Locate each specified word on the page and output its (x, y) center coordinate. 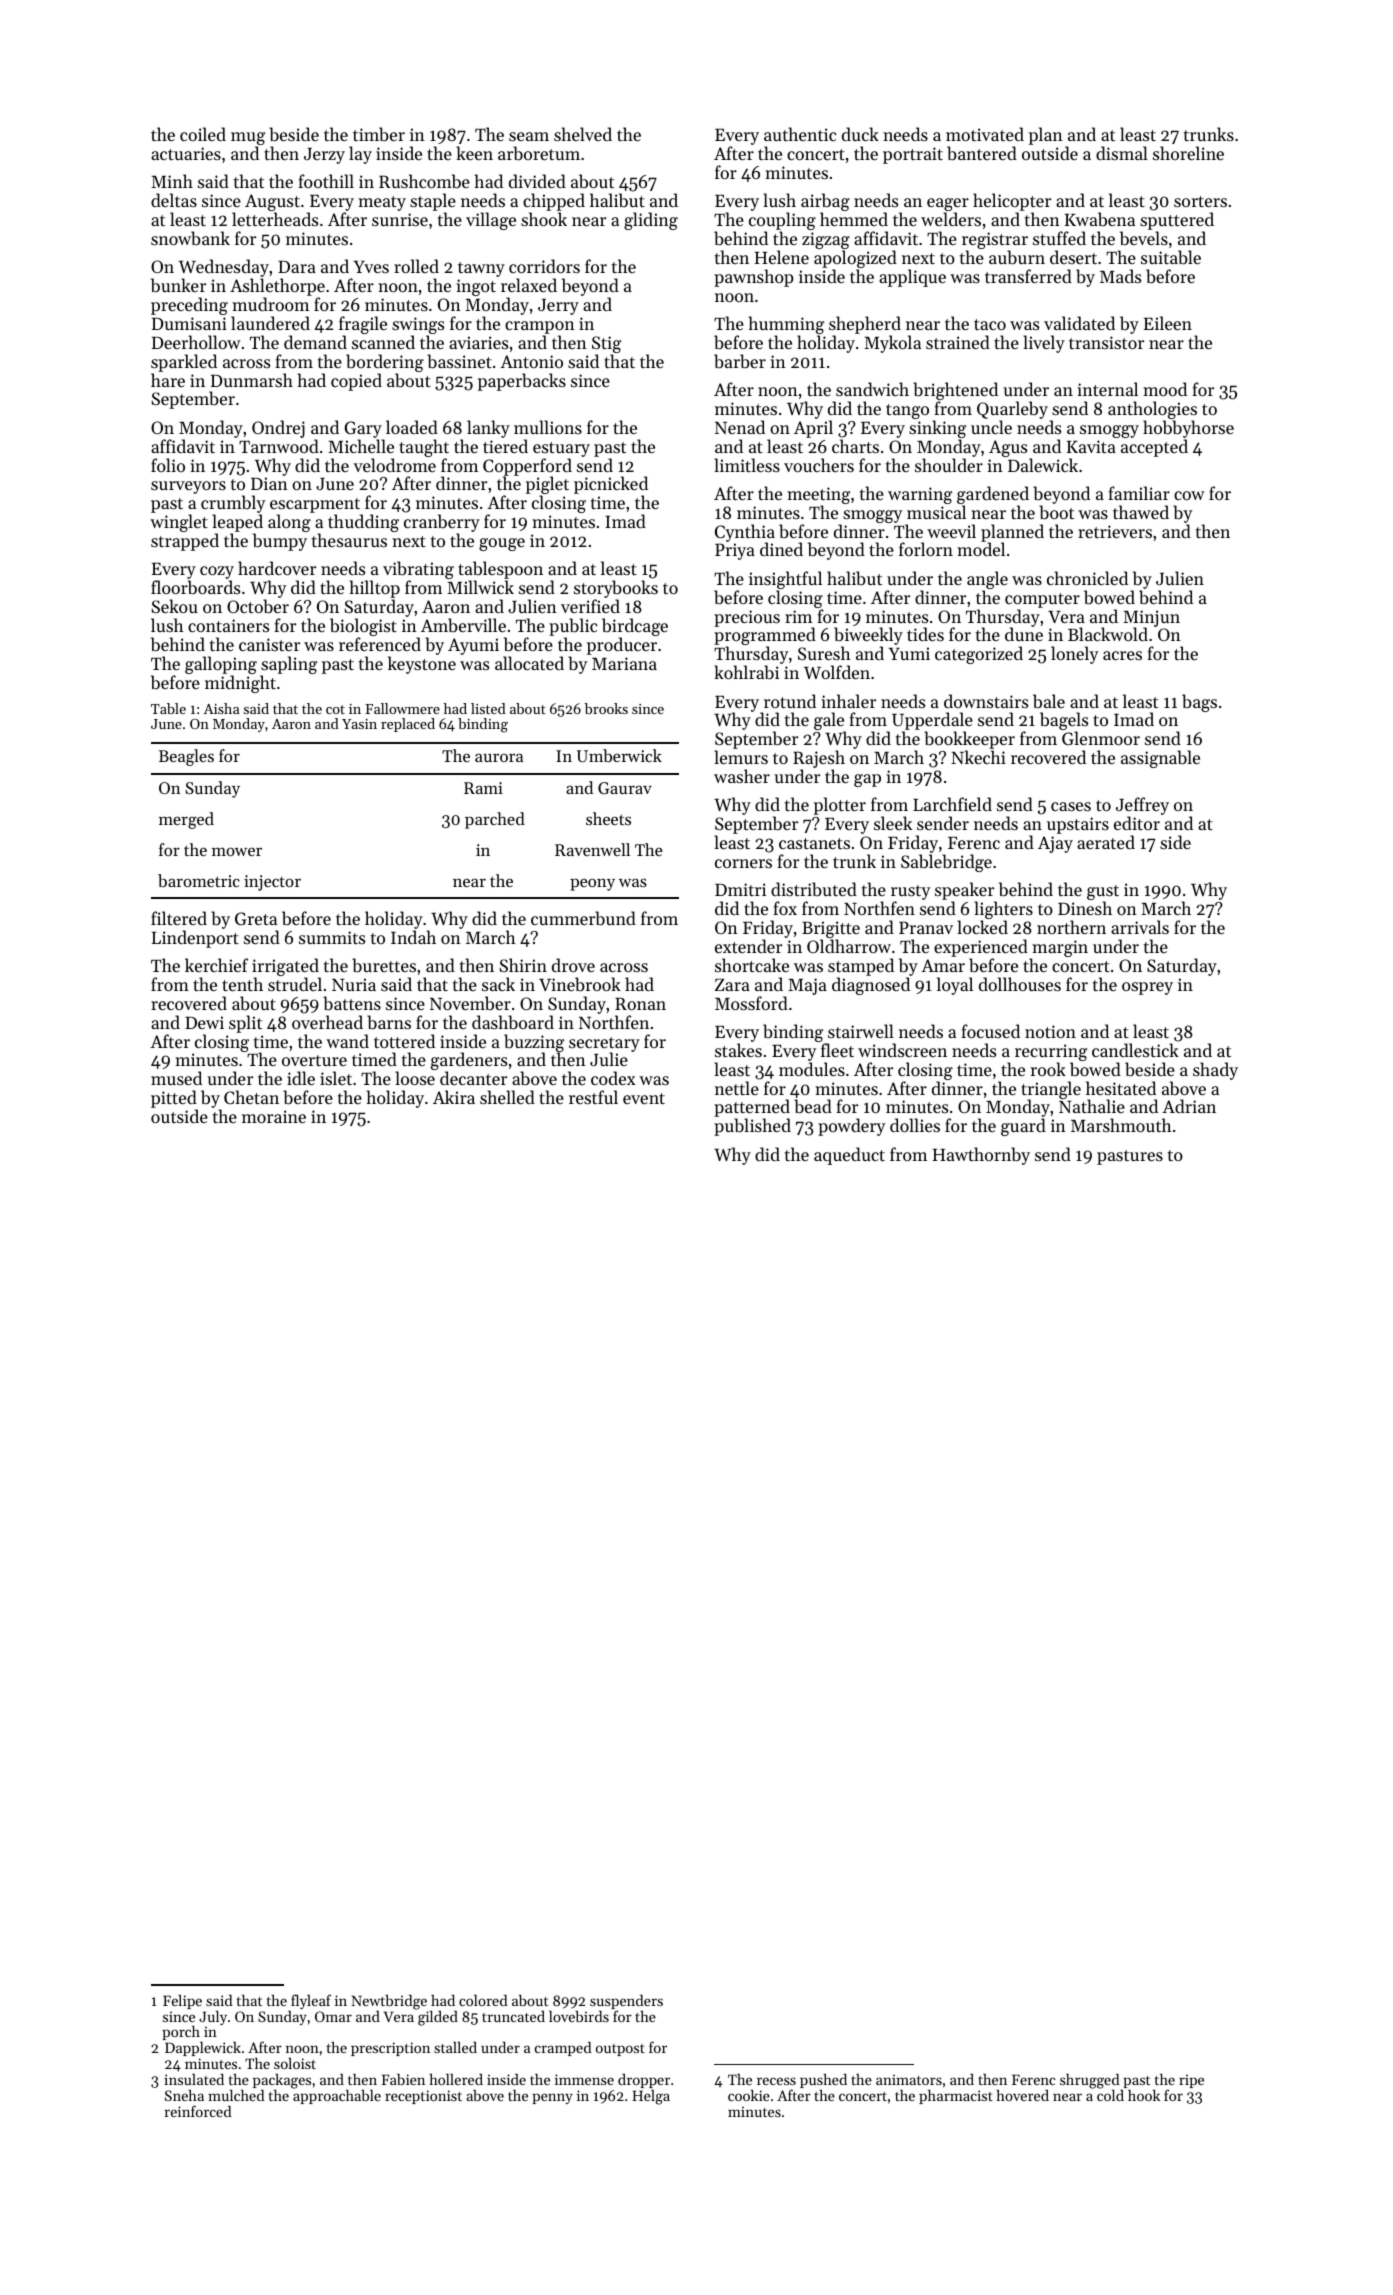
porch (182, 2034)
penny (552, 2098)
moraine (274, 1116)
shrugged (1090, 2082)
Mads (1120, 276)
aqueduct (849, 1156)
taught (424, 448)
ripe (1191, 2081)
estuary (561, 449)
